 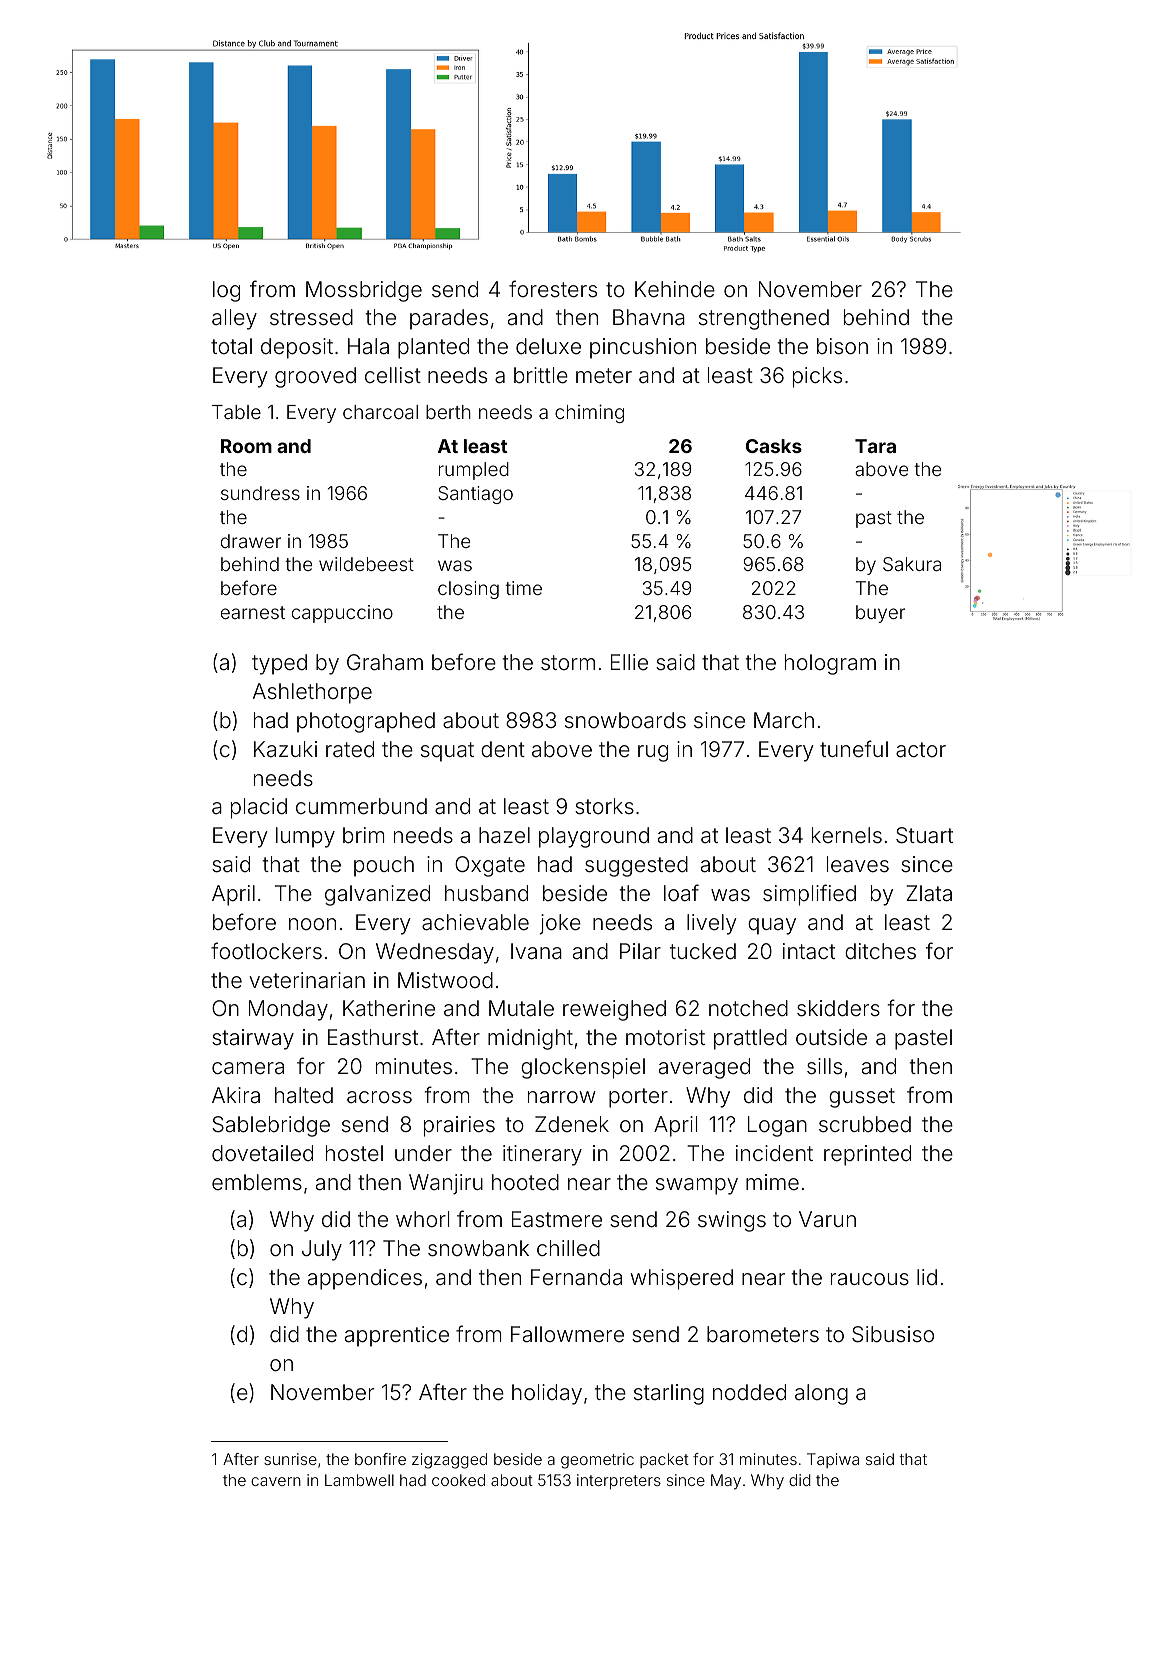 What do you see at coordinates (259, 808) in the screenshot?
I see `placid` at bounding box center [259, 808].
